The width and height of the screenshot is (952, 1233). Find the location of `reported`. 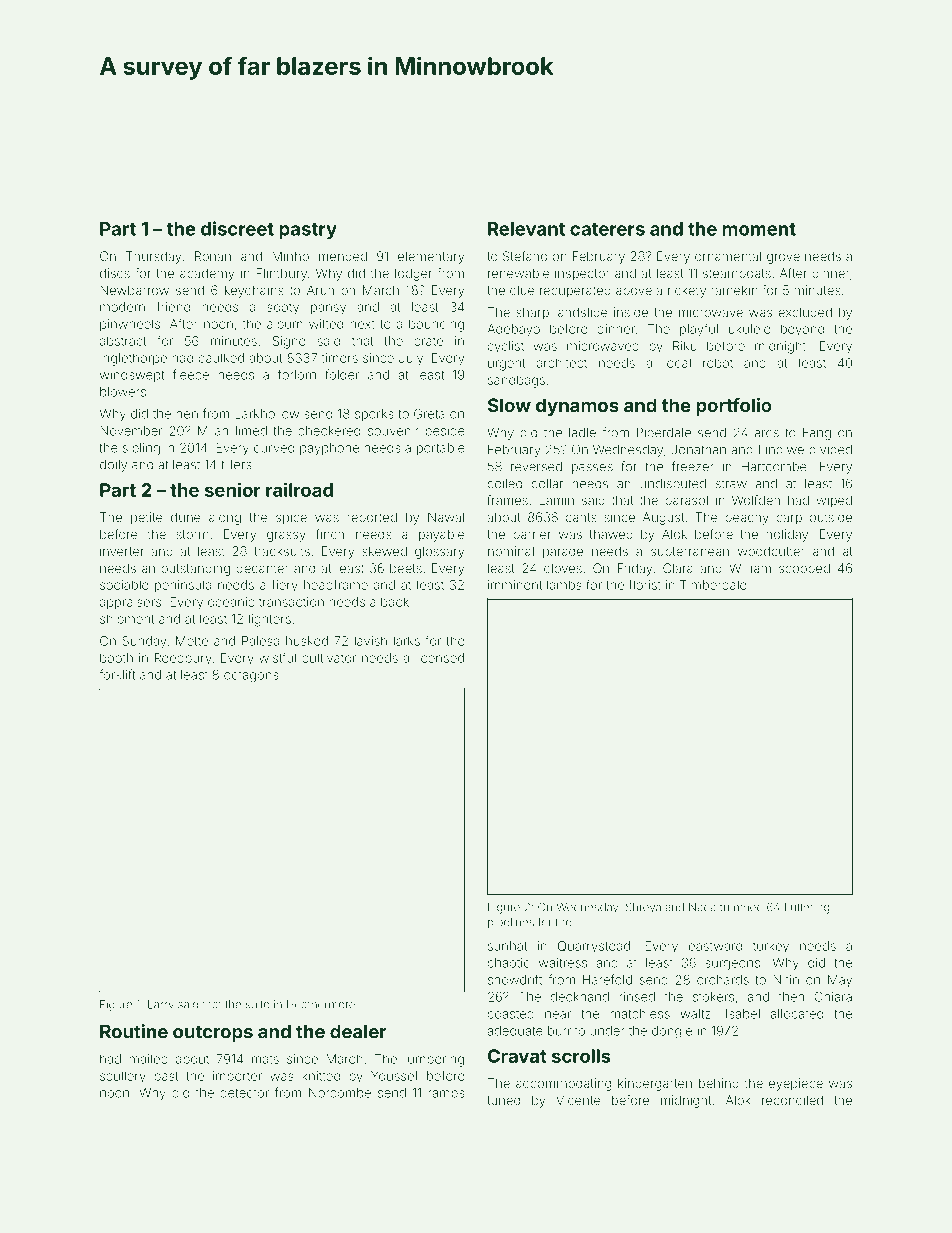

reported is located at coordinates (372, 518).
